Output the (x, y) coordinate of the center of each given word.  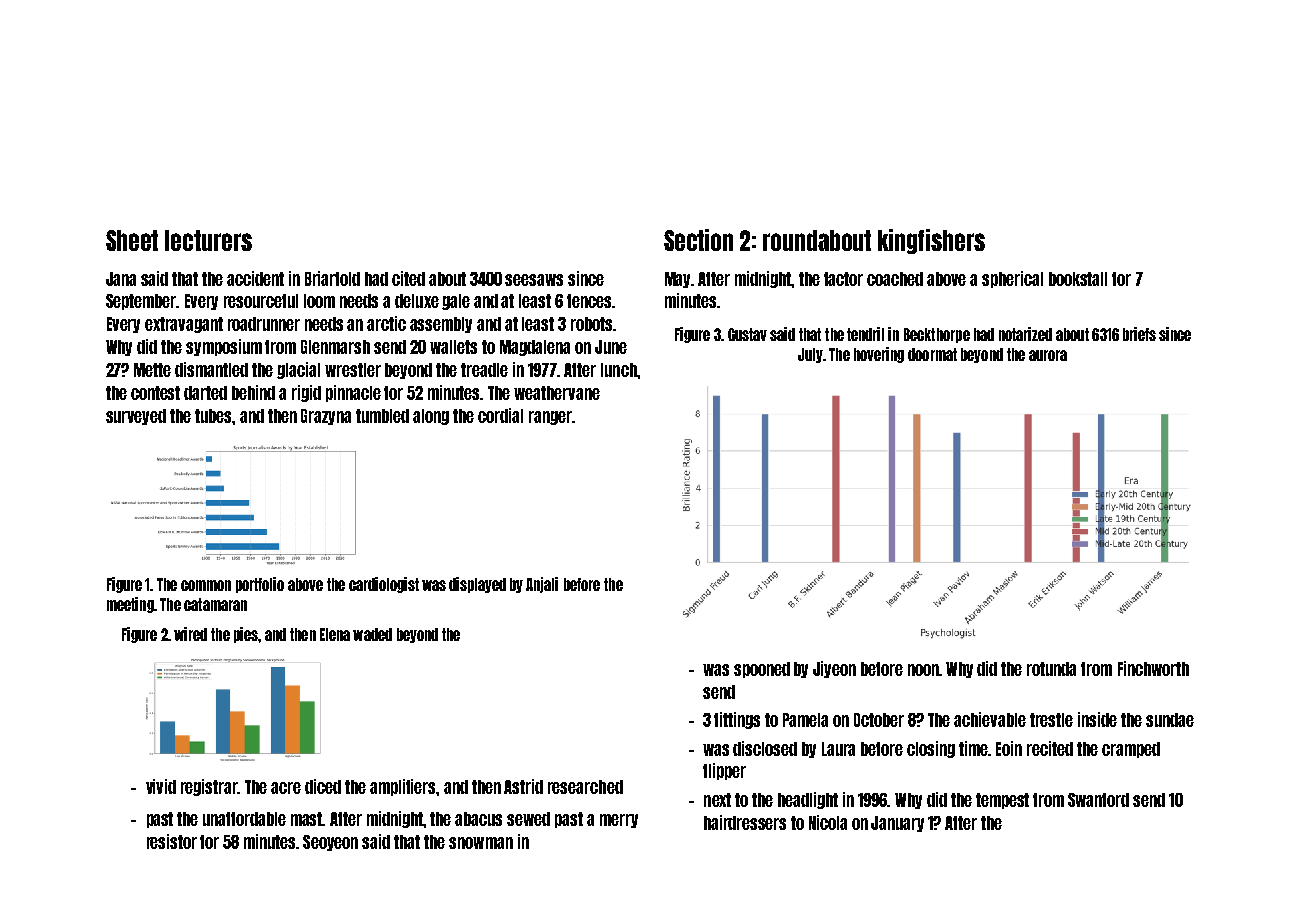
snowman (481, 843)
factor (843, 279)
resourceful (261, 301)
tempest (1002, 801)
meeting (130, 605)
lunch (619, 370)
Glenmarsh (335, 347)
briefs (1139, 334)
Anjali (542, 585)
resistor (172, 841)
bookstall (1078, 279)
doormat (932, 354)
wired (190, 634)
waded (372, 634)
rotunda (1051, 669)
